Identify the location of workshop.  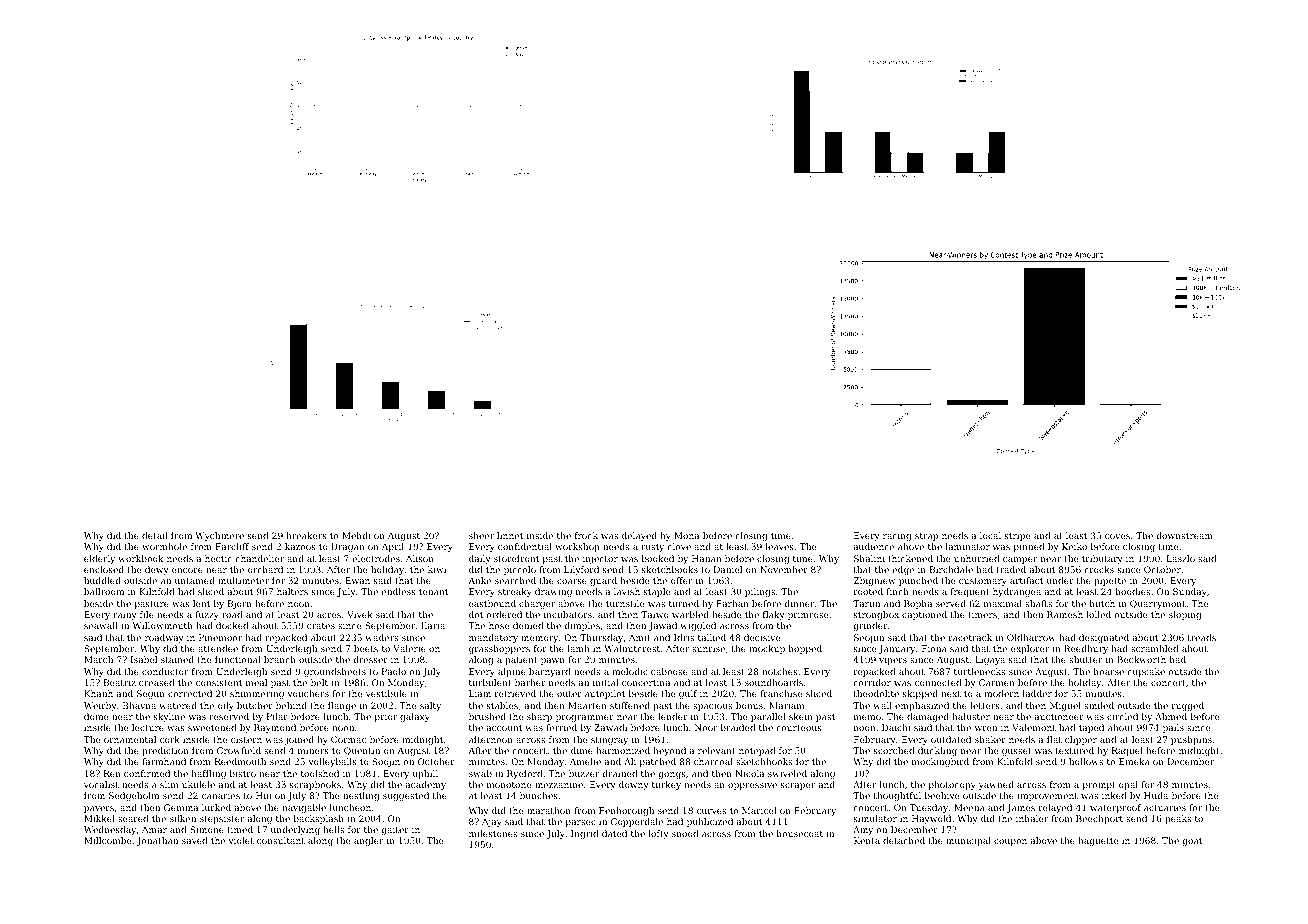
(577, 547).
